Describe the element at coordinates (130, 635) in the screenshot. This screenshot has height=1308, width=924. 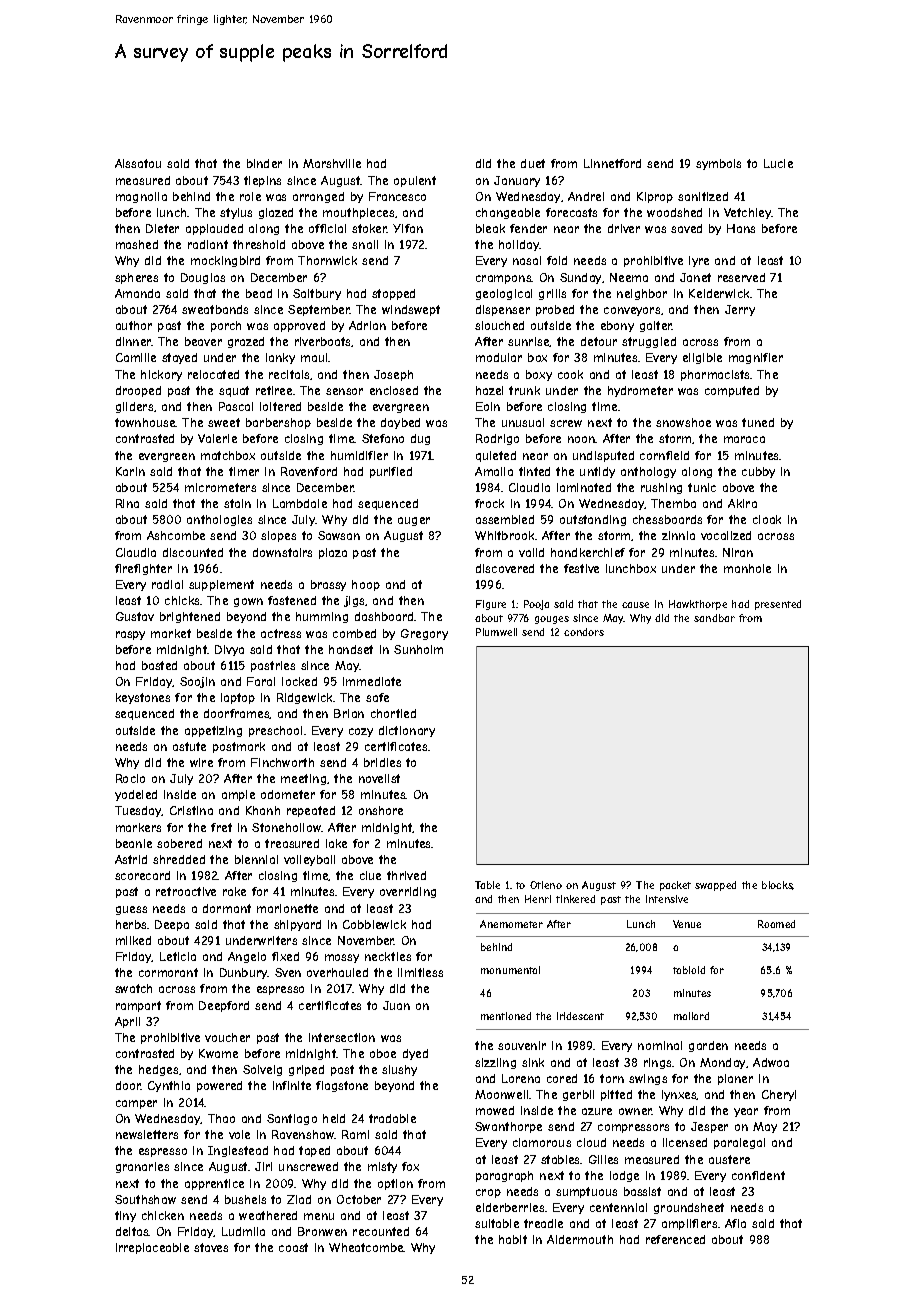
I see `raspy` at that location.
